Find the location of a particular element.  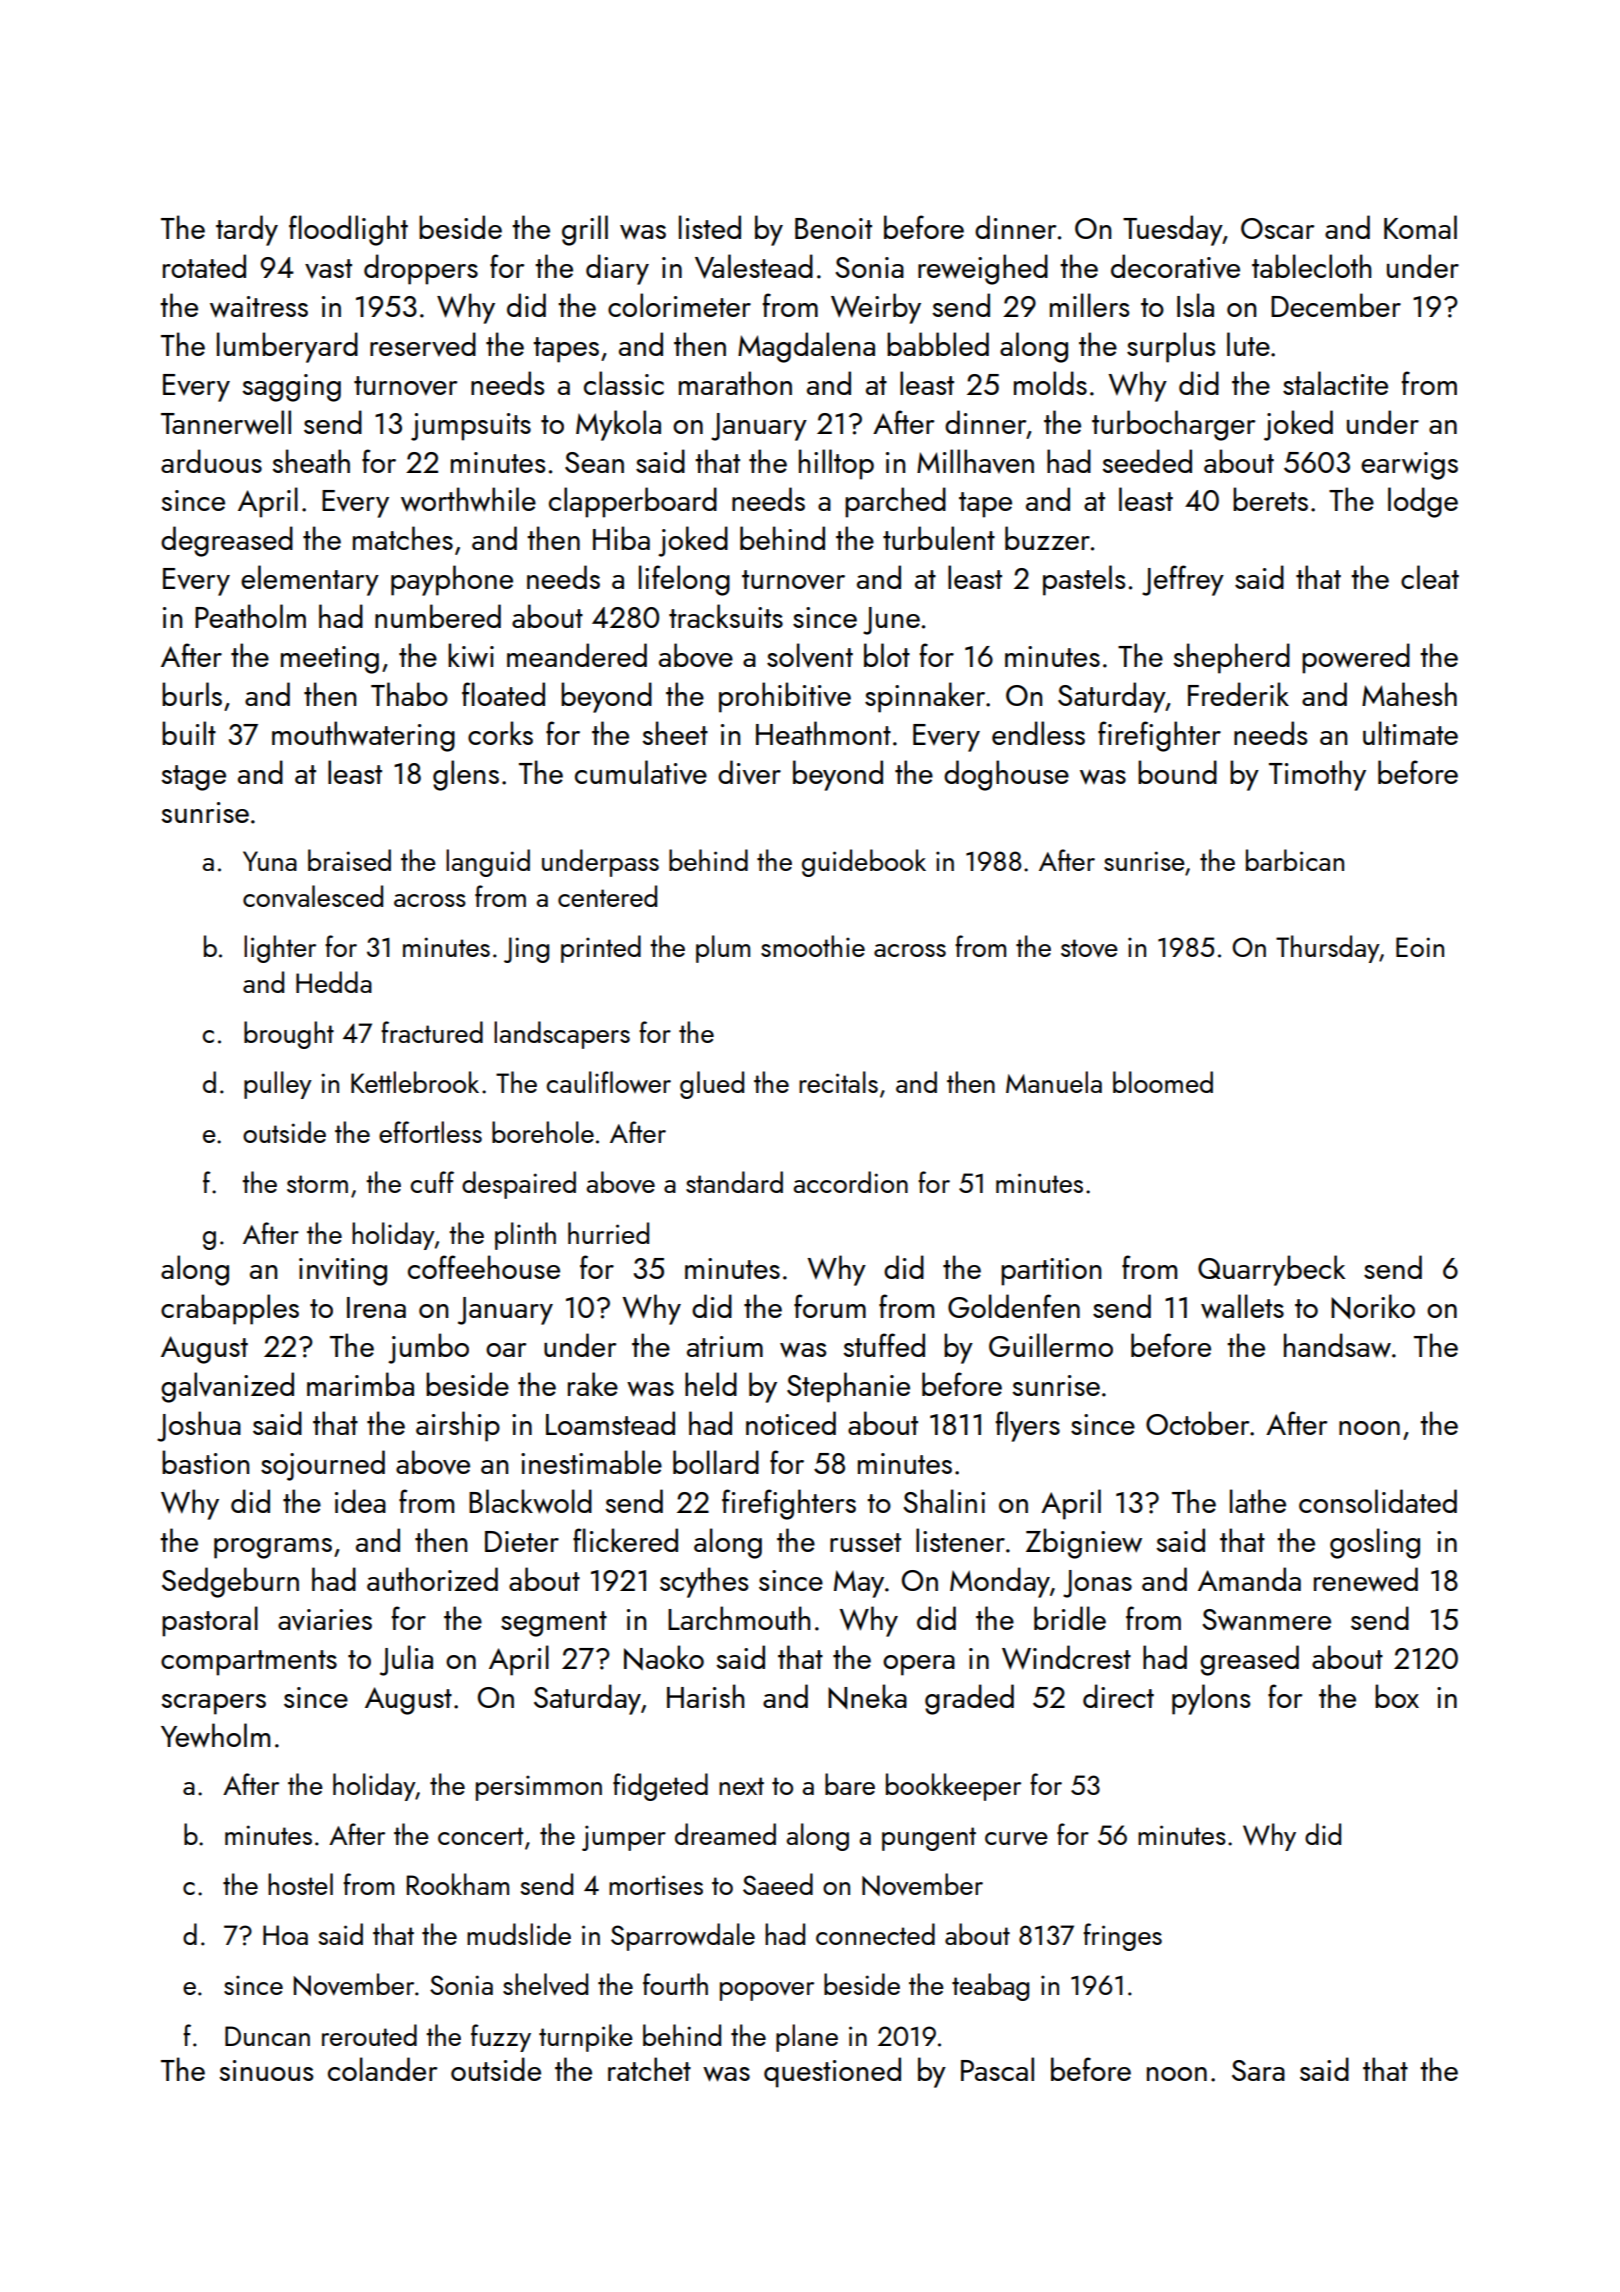

scrapers is located at coordinates (213, 1704).
